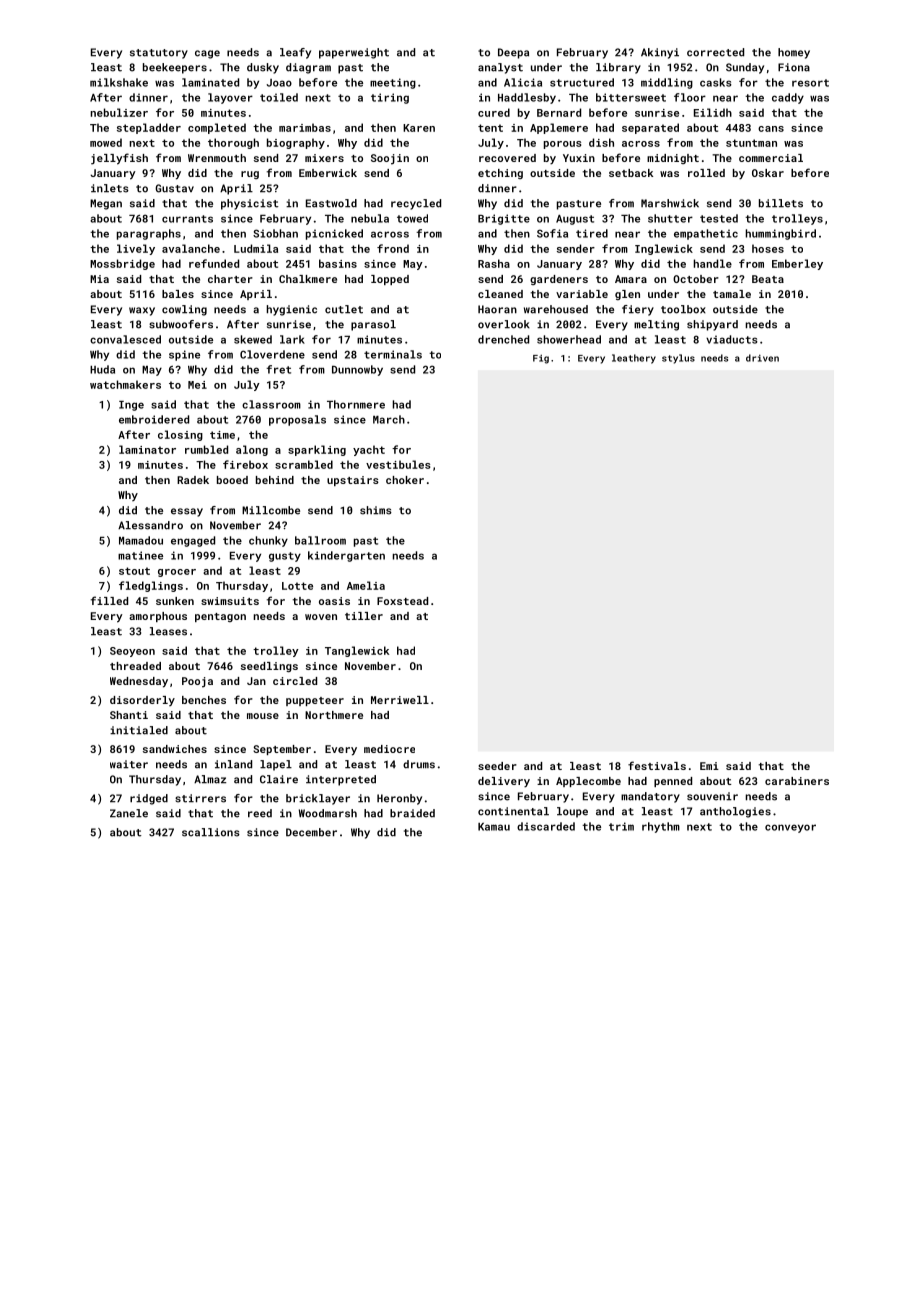 The width and height of the screenshot is (924, 1308). I want to click on conveyor, so click(790, 828).
